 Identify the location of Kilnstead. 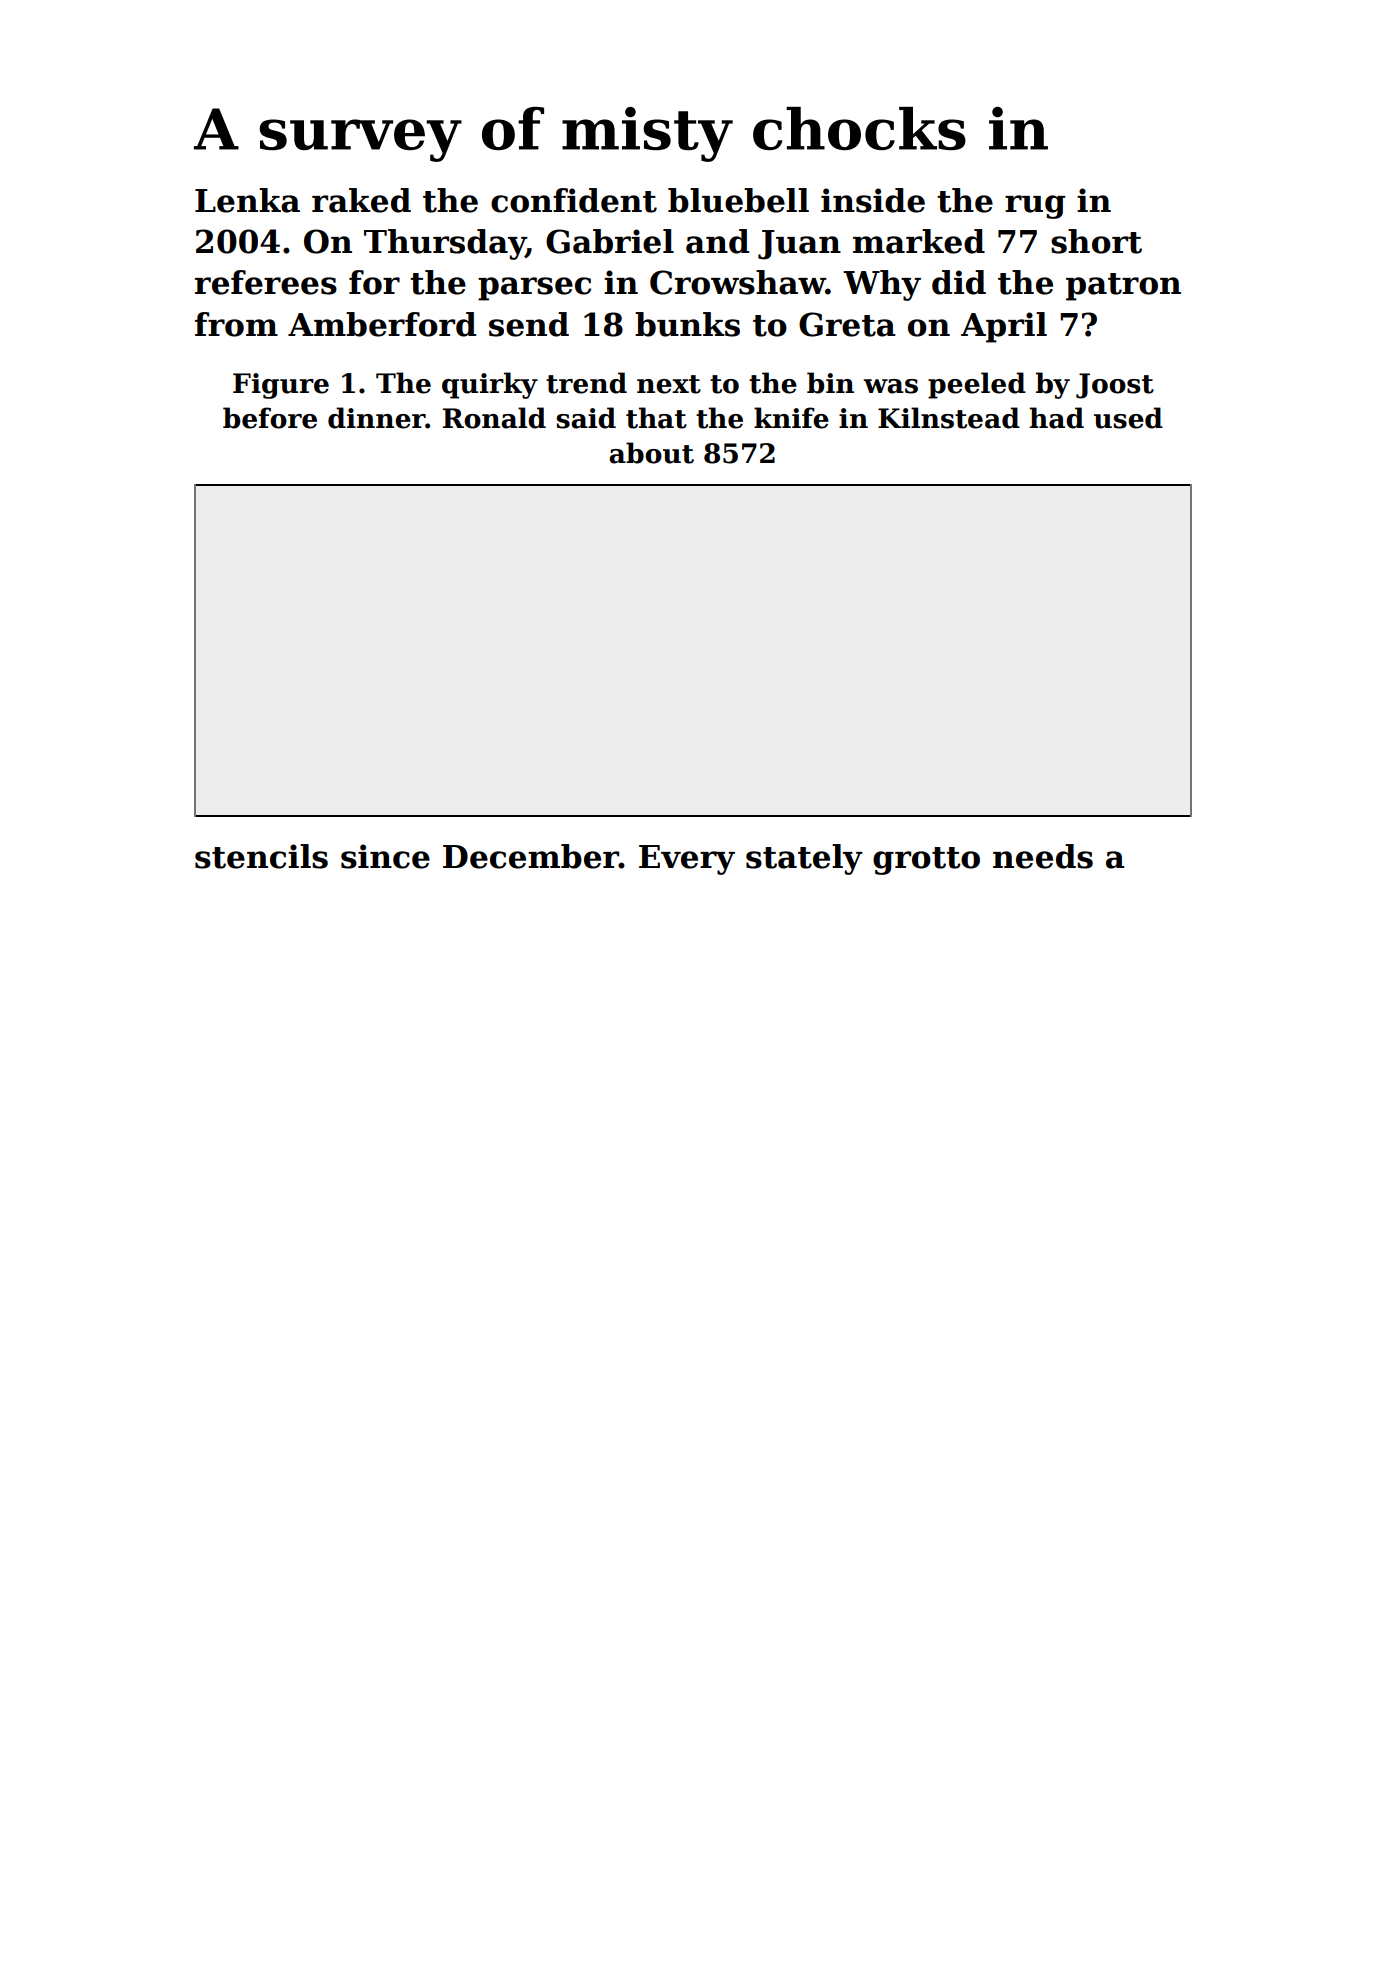
(949, 418).
